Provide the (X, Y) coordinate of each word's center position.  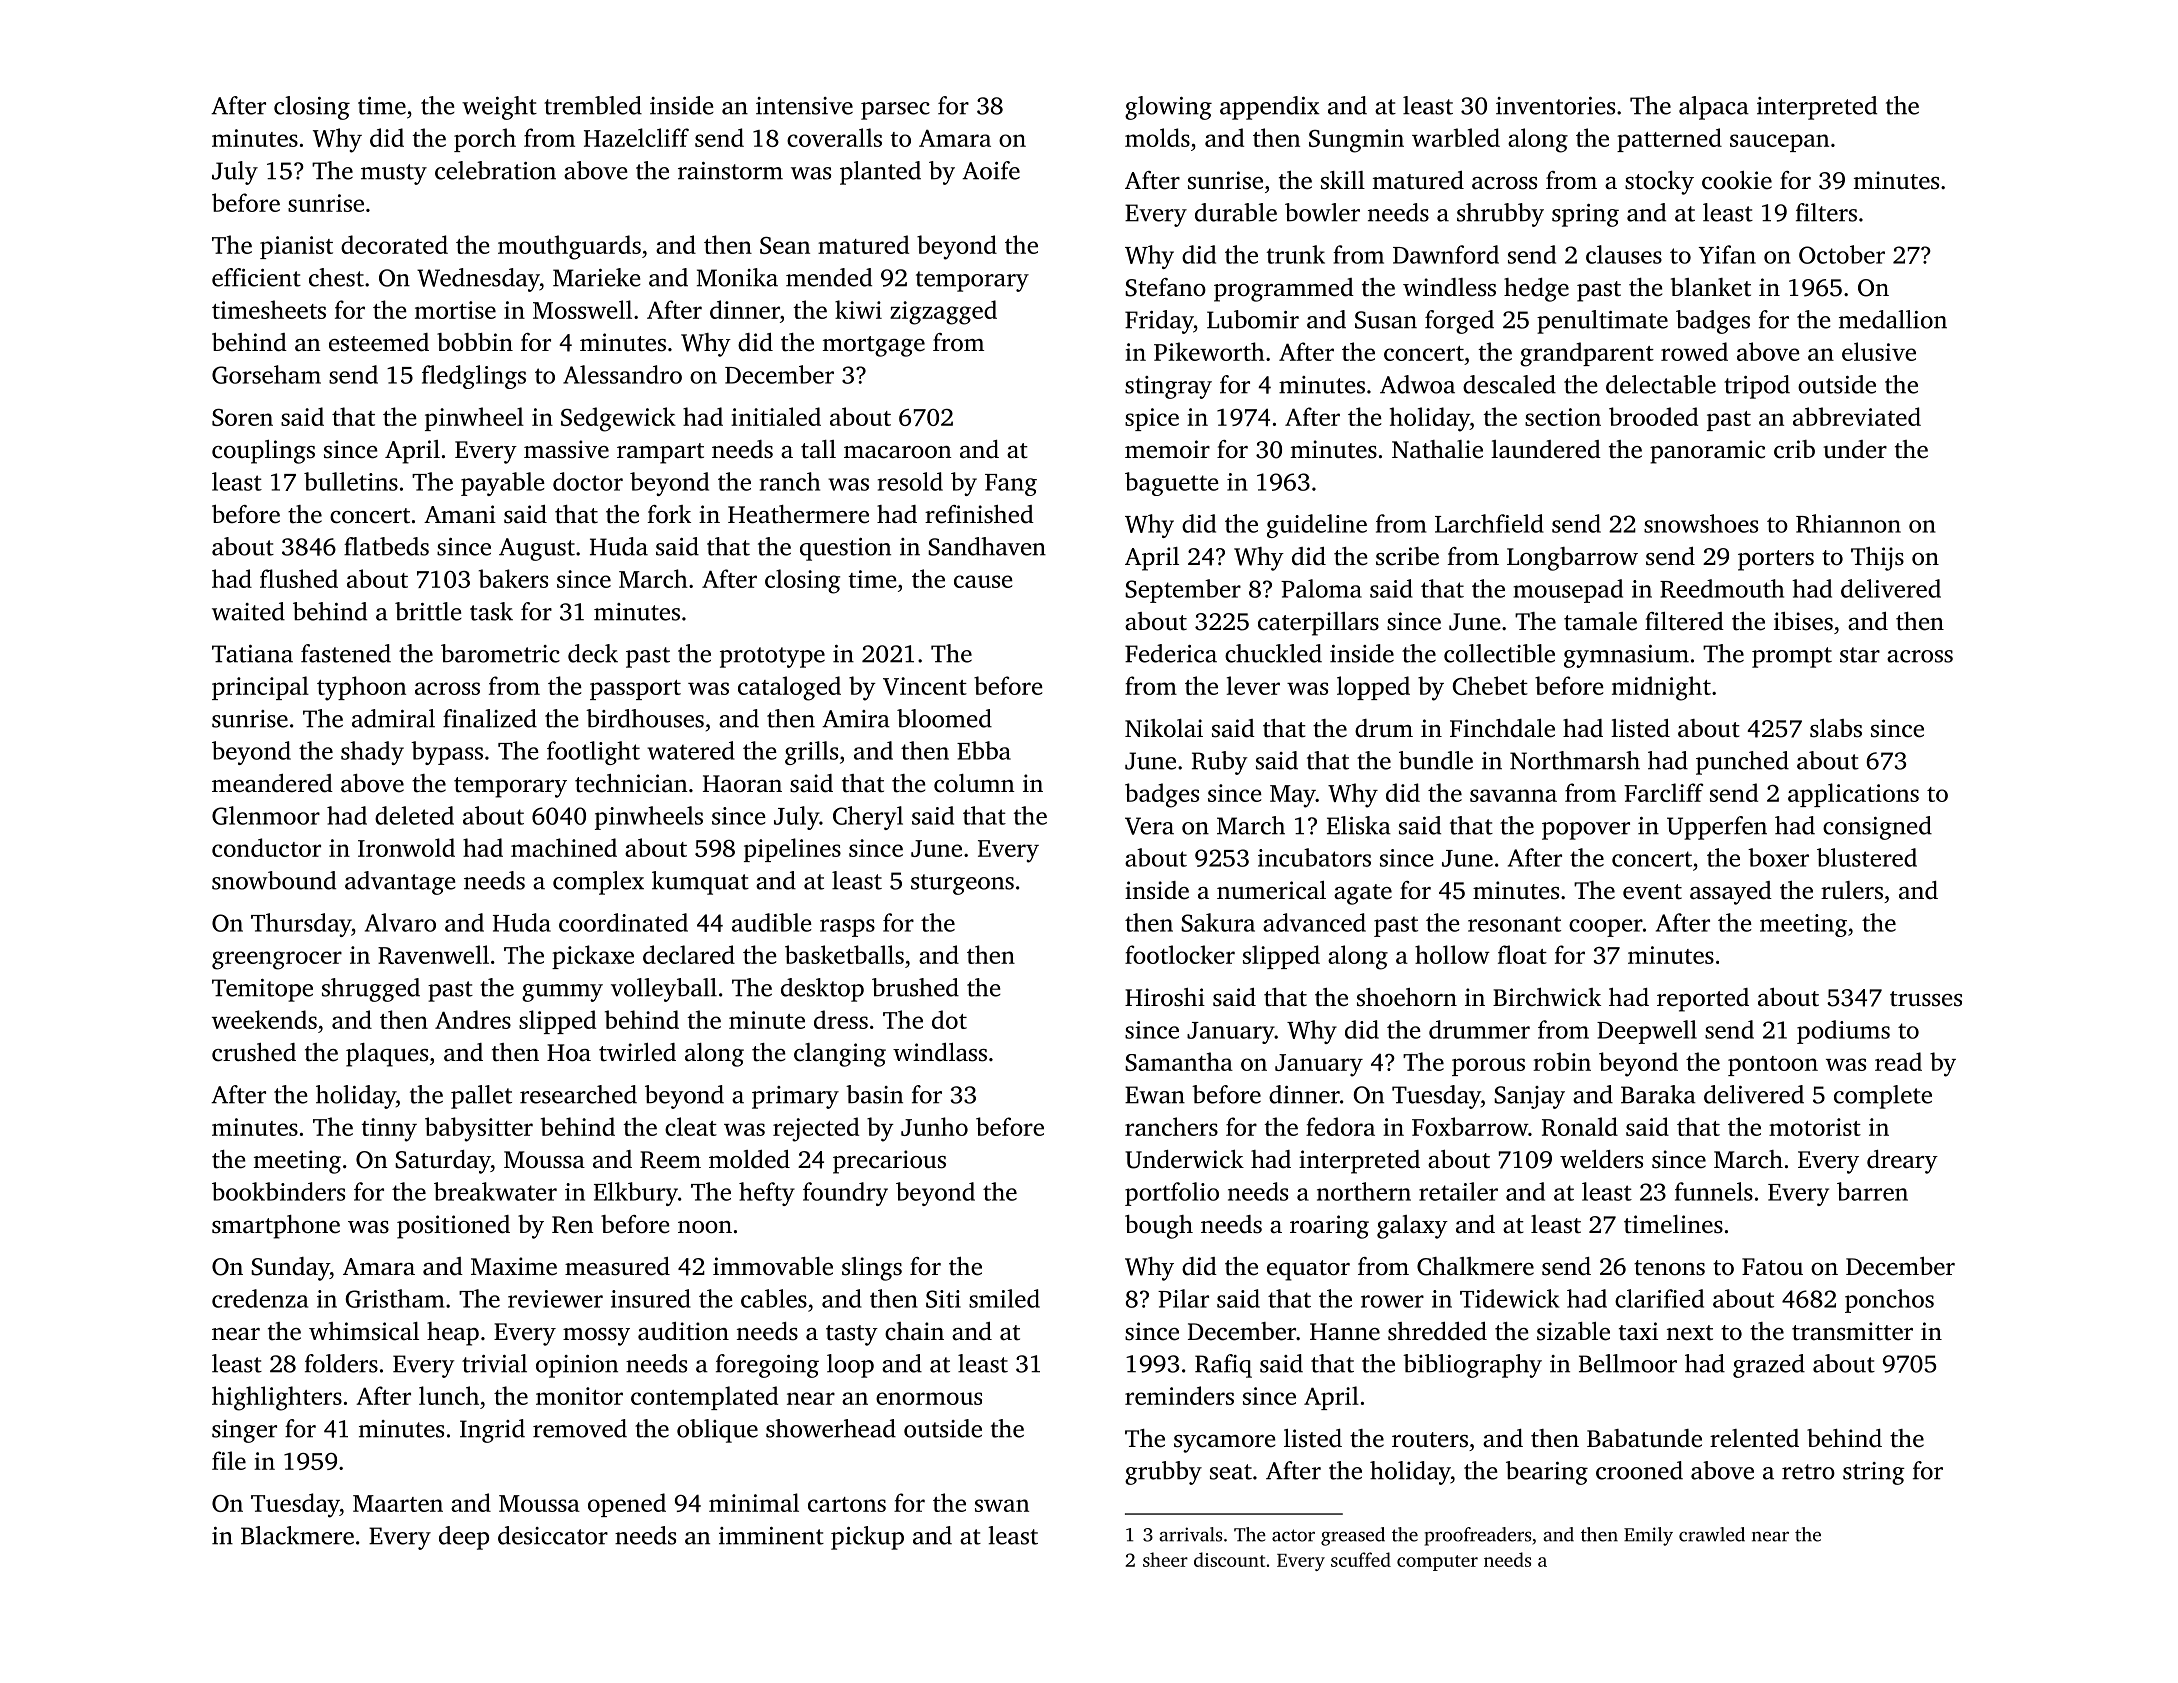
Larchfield (1489, 523)
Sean (785, 245)
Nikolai (1164, 728)
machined (564, 847)
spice (1152, 419)
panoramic (1707, 452)
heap (453, 1334)
